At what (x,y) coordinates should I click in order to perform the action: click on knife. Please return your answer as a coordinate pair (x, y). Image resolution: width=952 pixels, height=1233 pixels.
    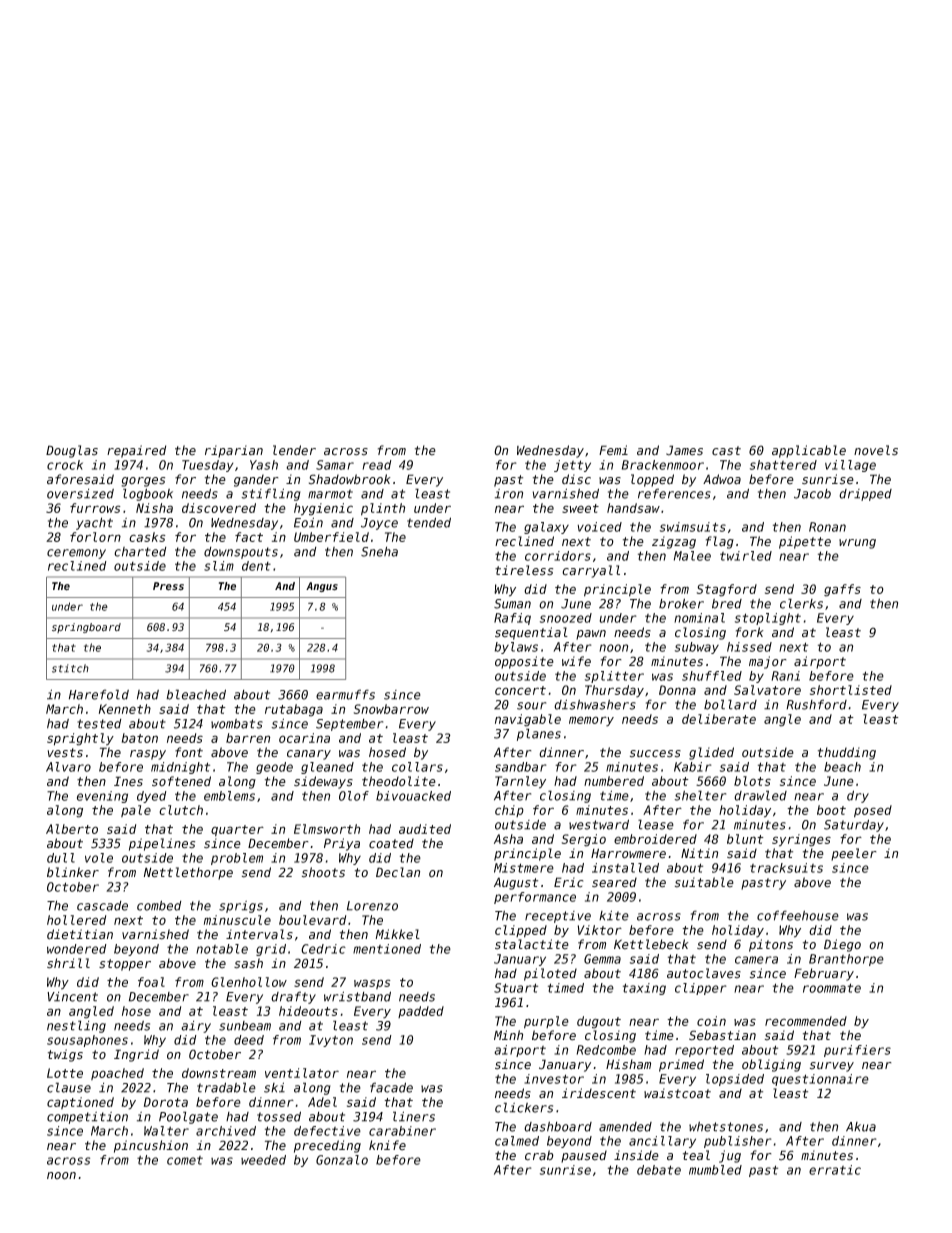
    Looking at the image, I should click on (387, 1145).
